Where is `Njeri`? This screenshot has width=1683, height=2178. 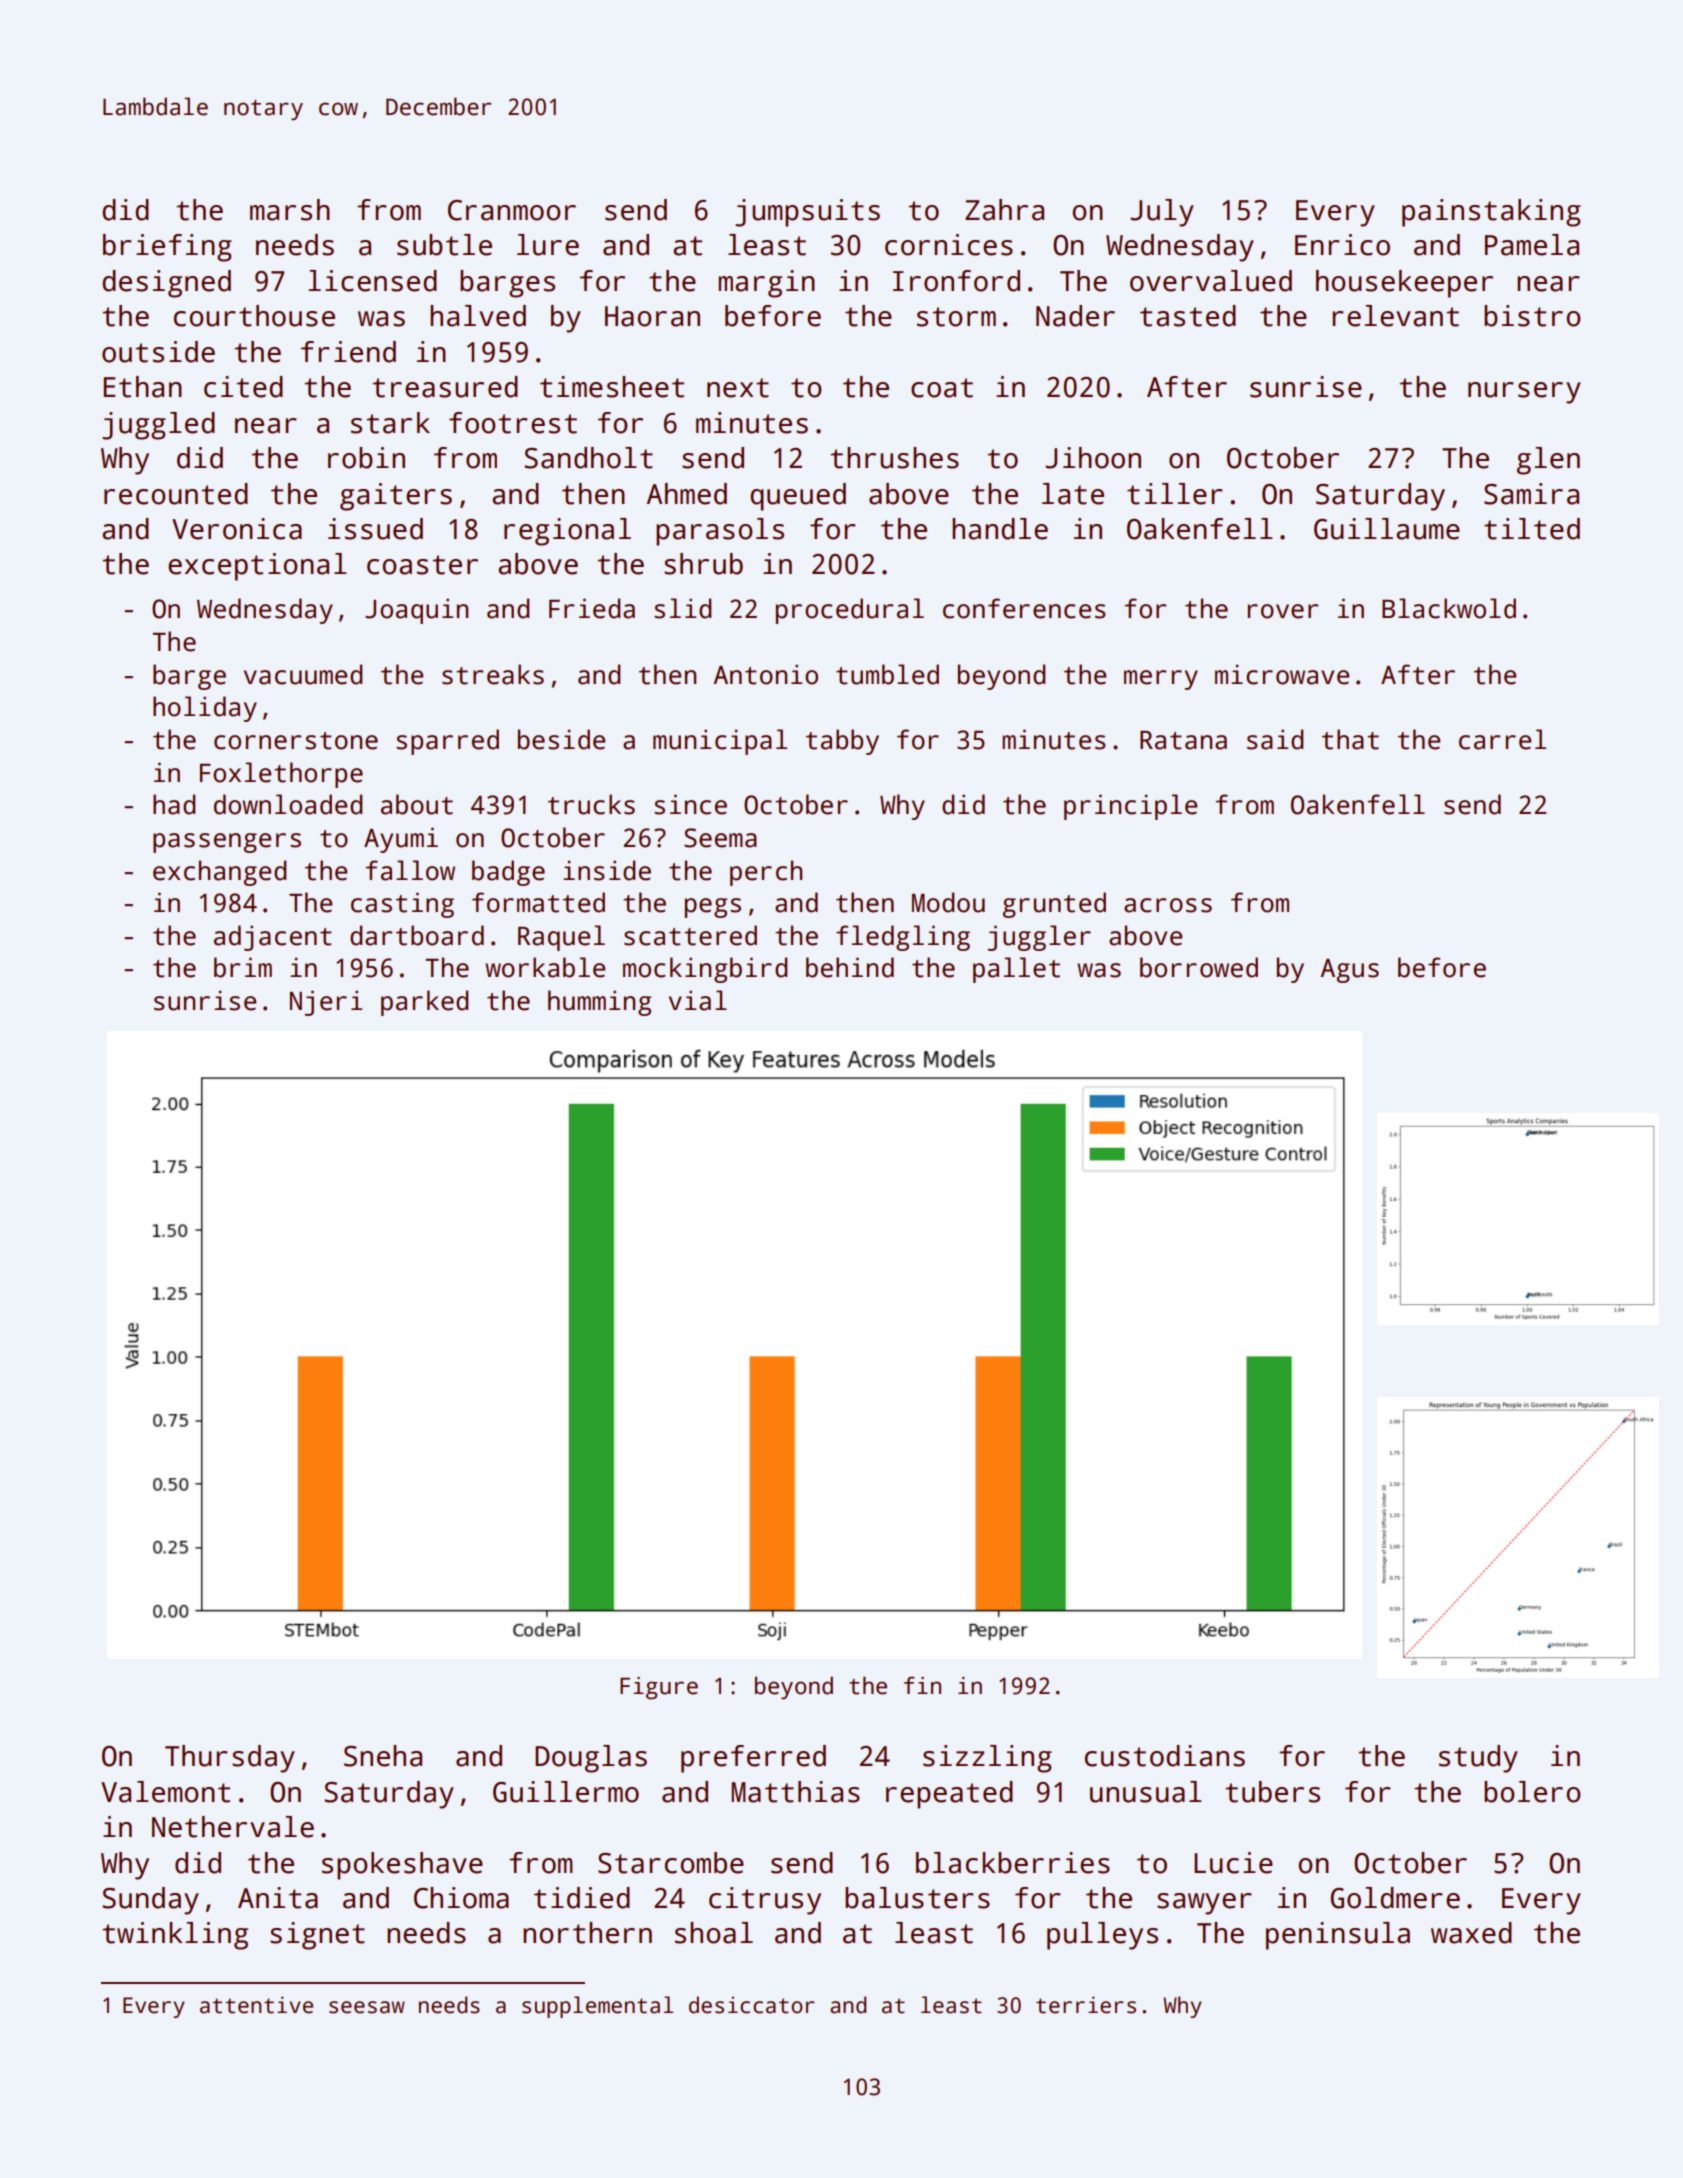 Njeri is located at coordinates (326, 1003).
